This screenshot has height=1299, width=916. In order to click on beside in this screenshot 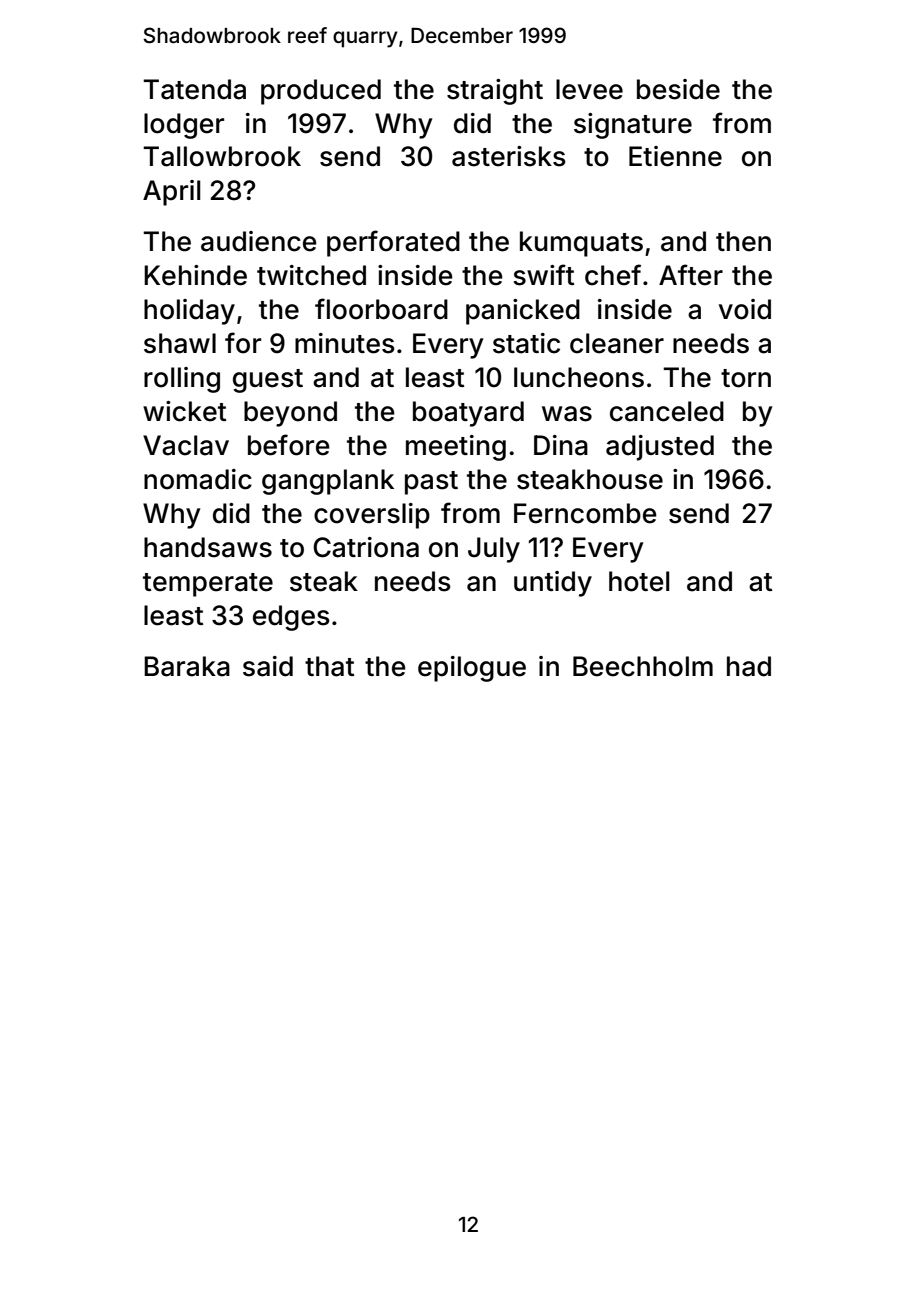, I will do `click(678, 89)`.
